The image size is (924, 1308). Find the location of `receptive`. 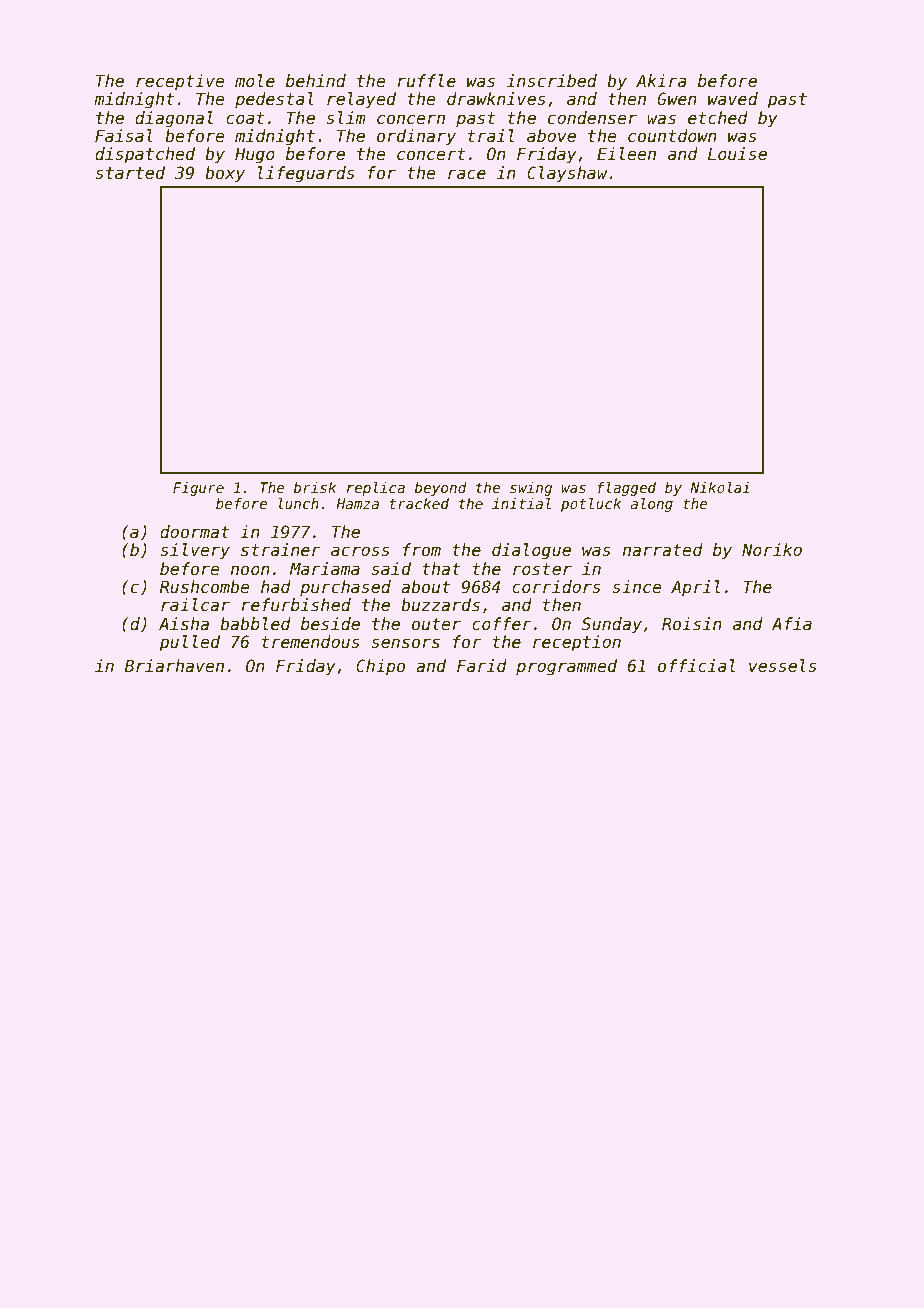

receptive is located at coordinates (180, 82).
